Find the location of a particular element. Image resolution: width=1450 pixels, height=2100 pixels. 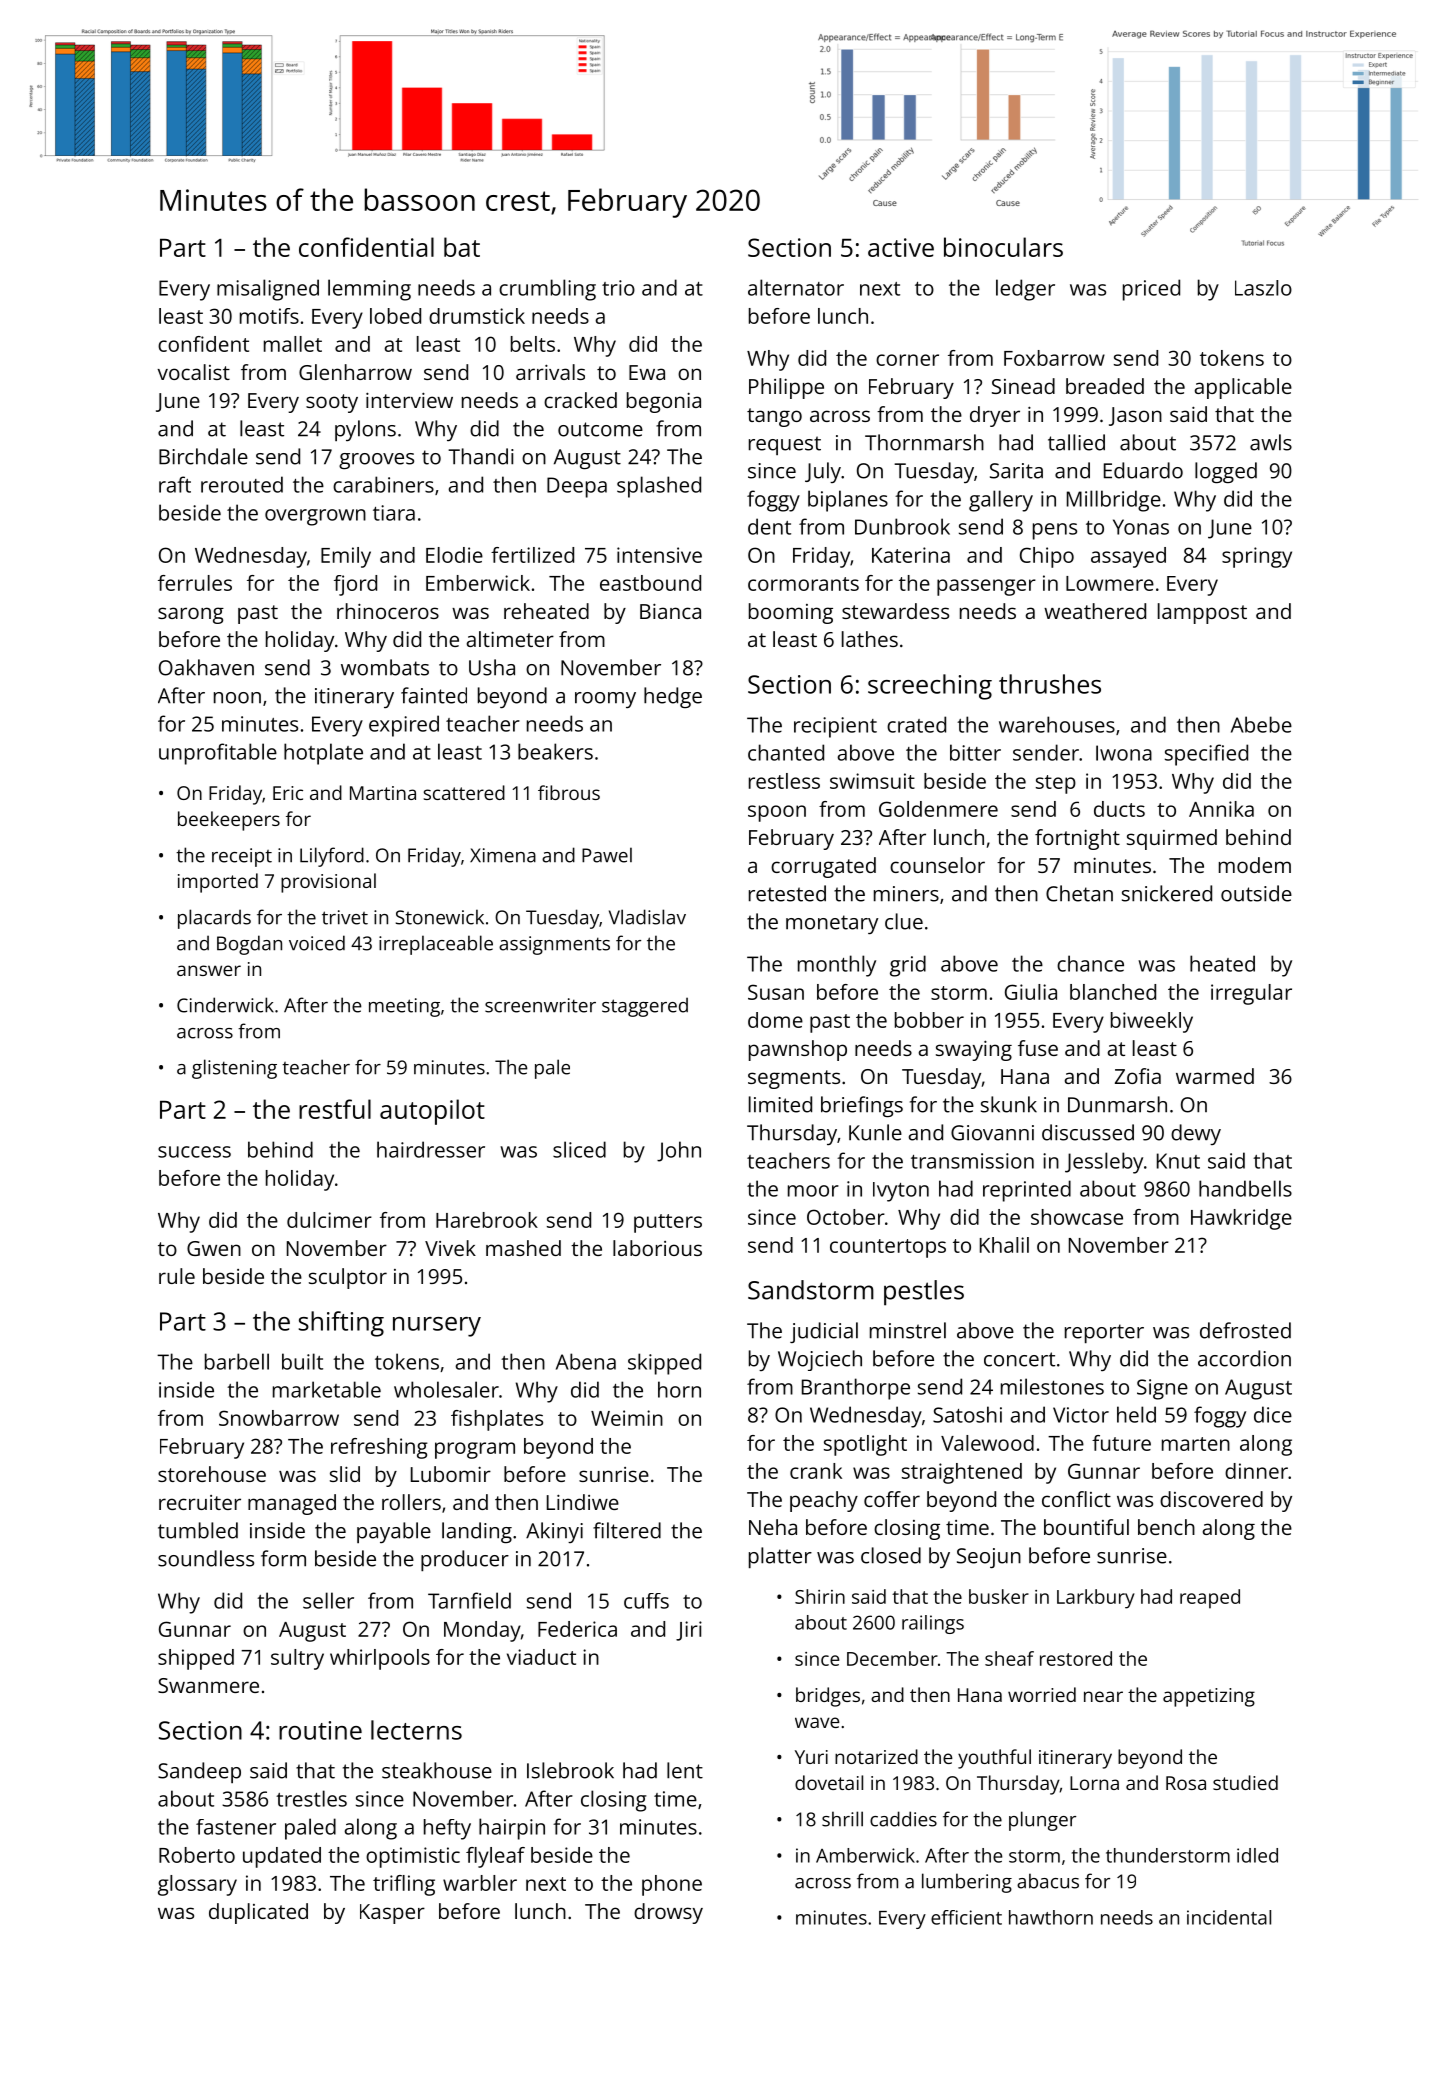

springy is located at coordinates (1257, 557).
